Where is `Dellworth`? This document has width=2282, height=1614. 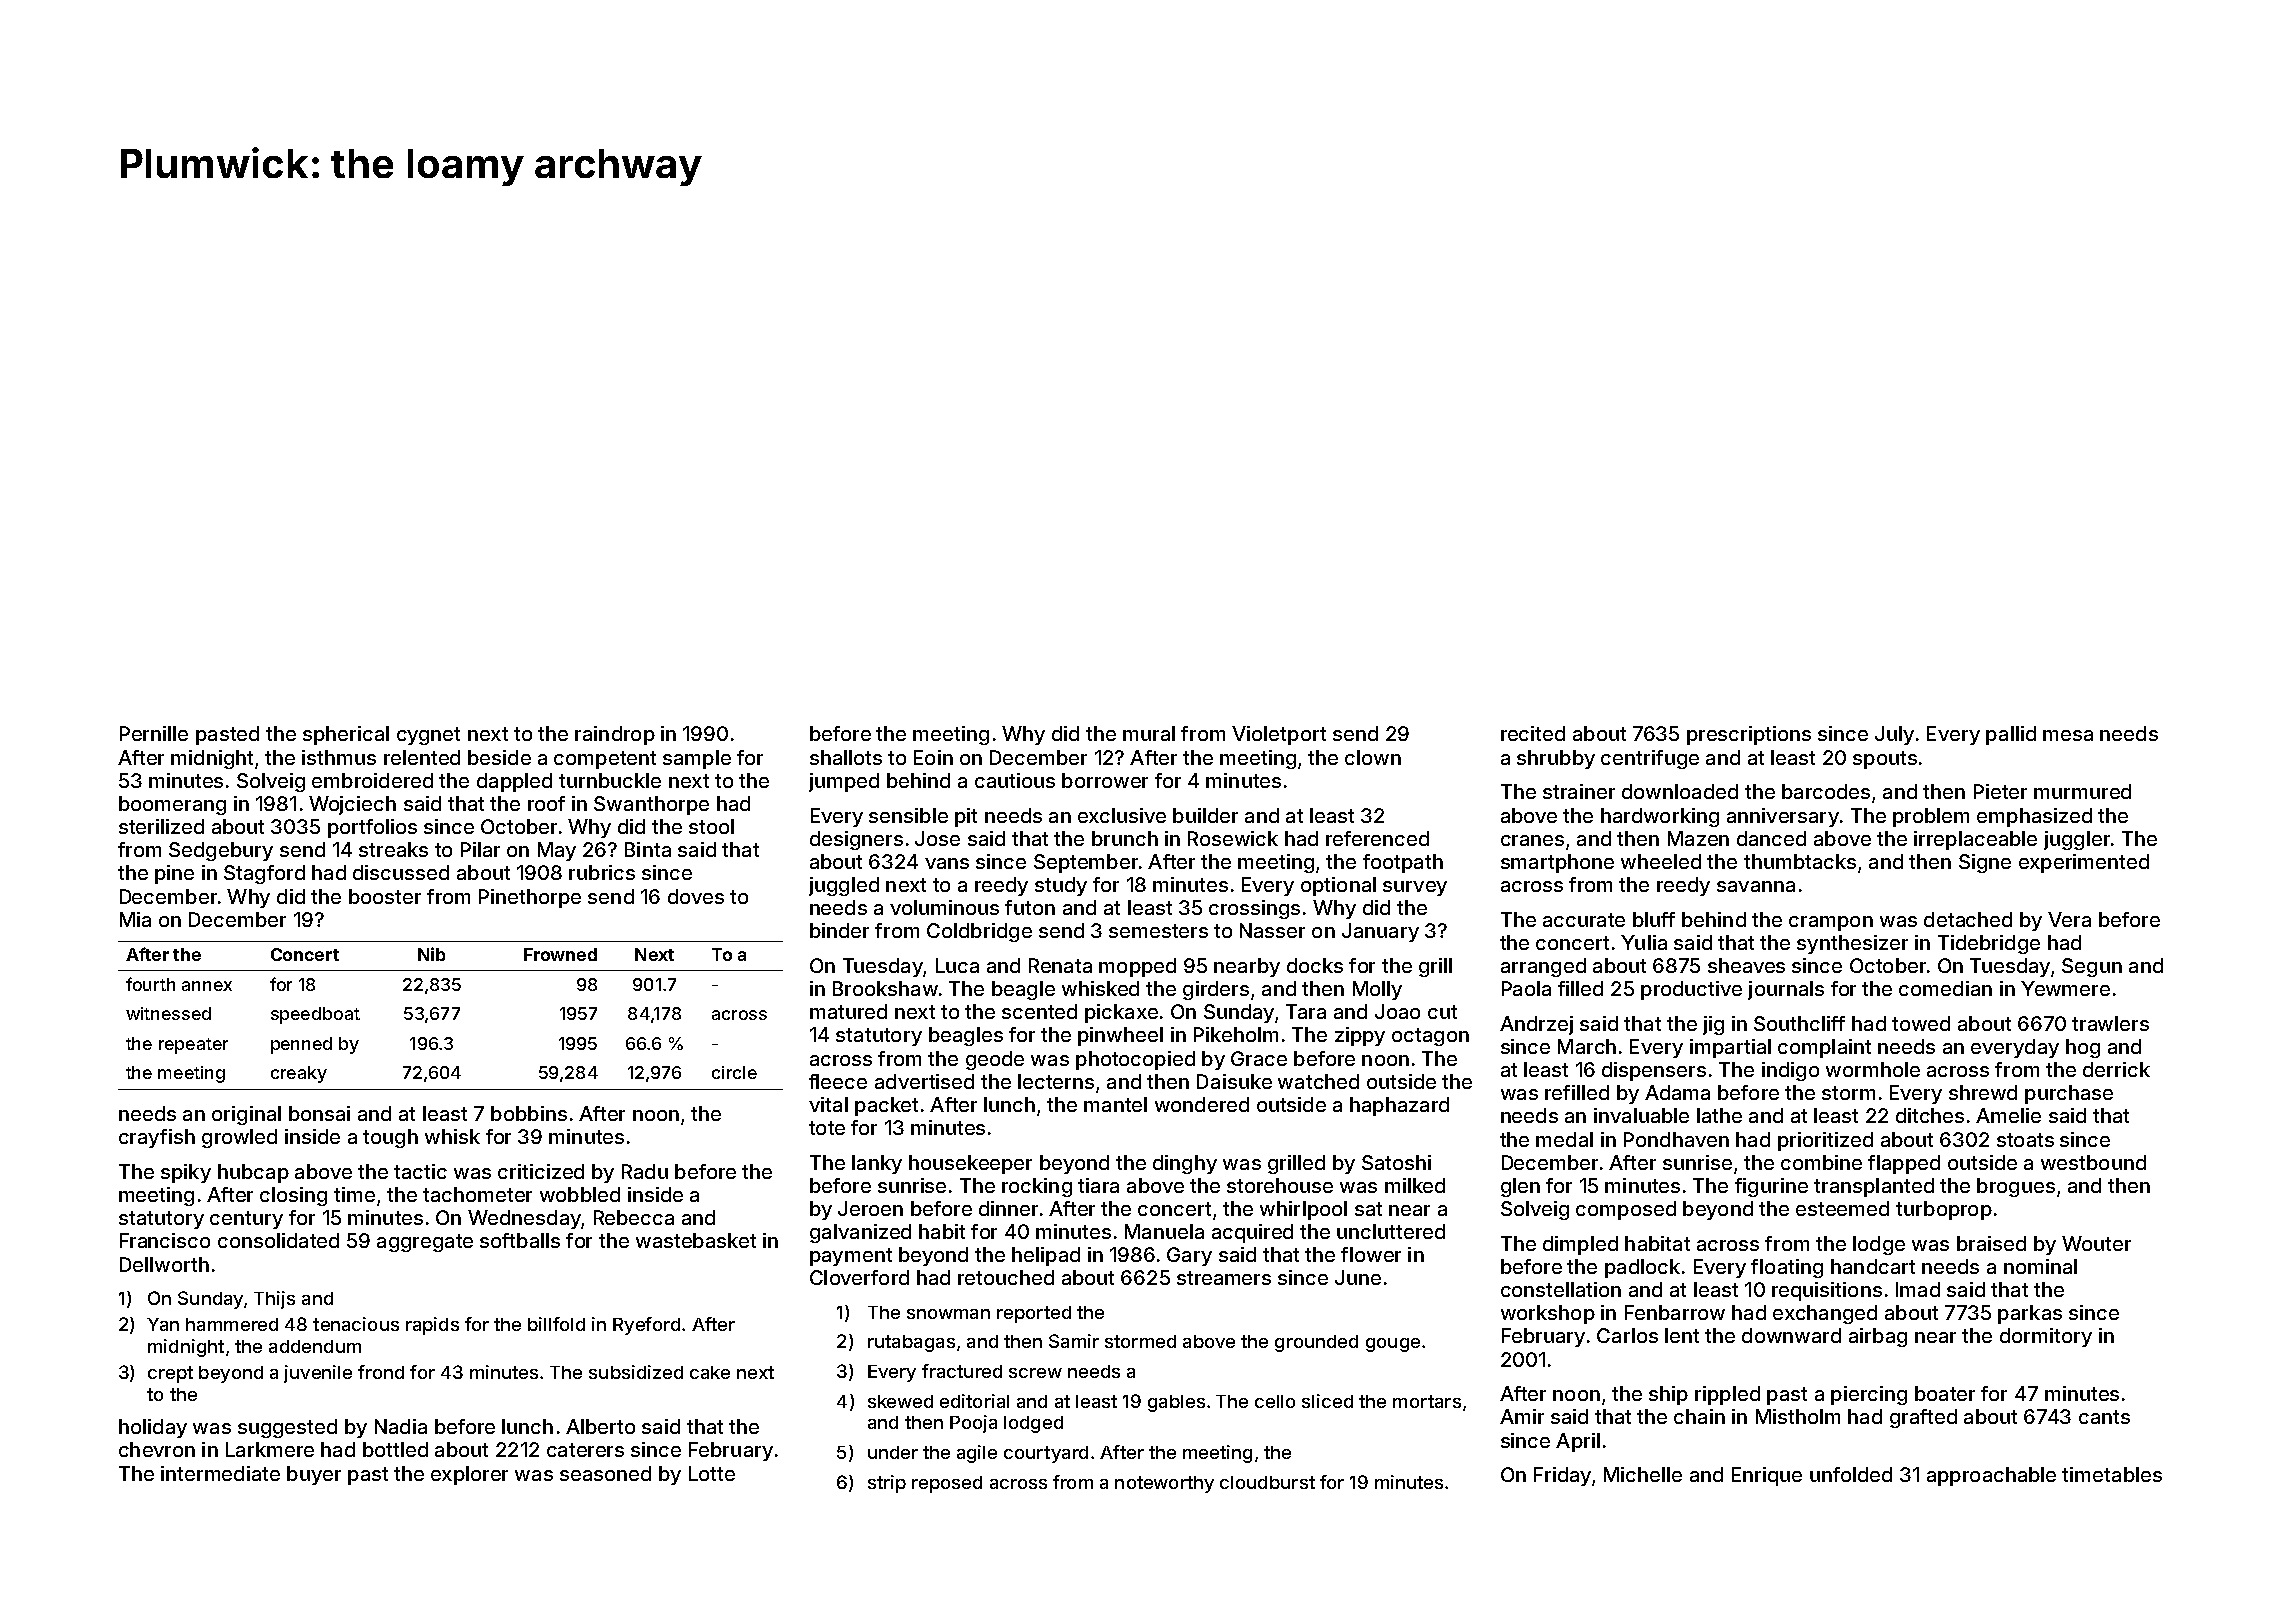 Dellworth is located at coordinates (164, 1264).
